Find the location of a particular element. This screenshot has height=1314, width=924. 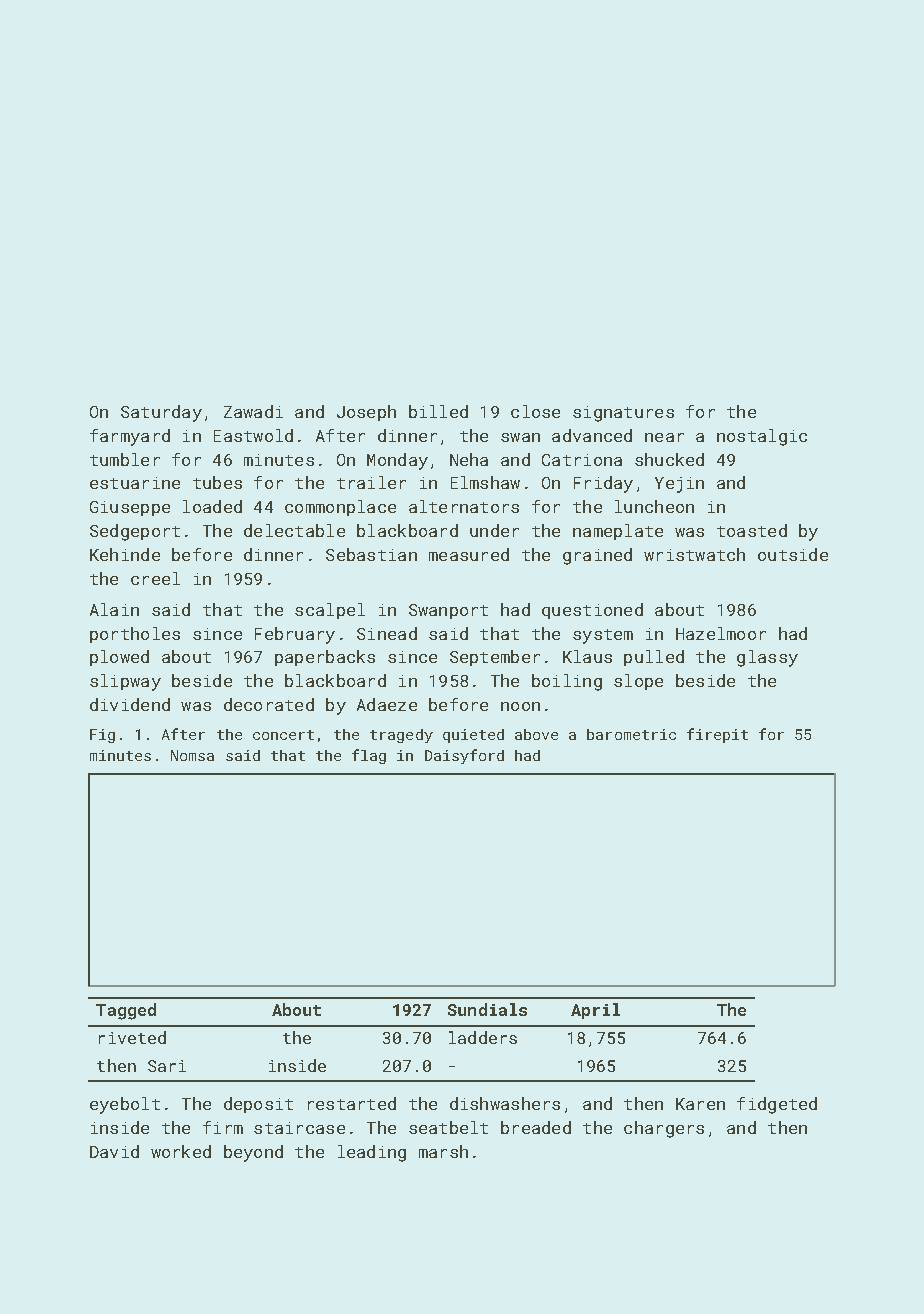

April is located at coordinates (595, 1011).
